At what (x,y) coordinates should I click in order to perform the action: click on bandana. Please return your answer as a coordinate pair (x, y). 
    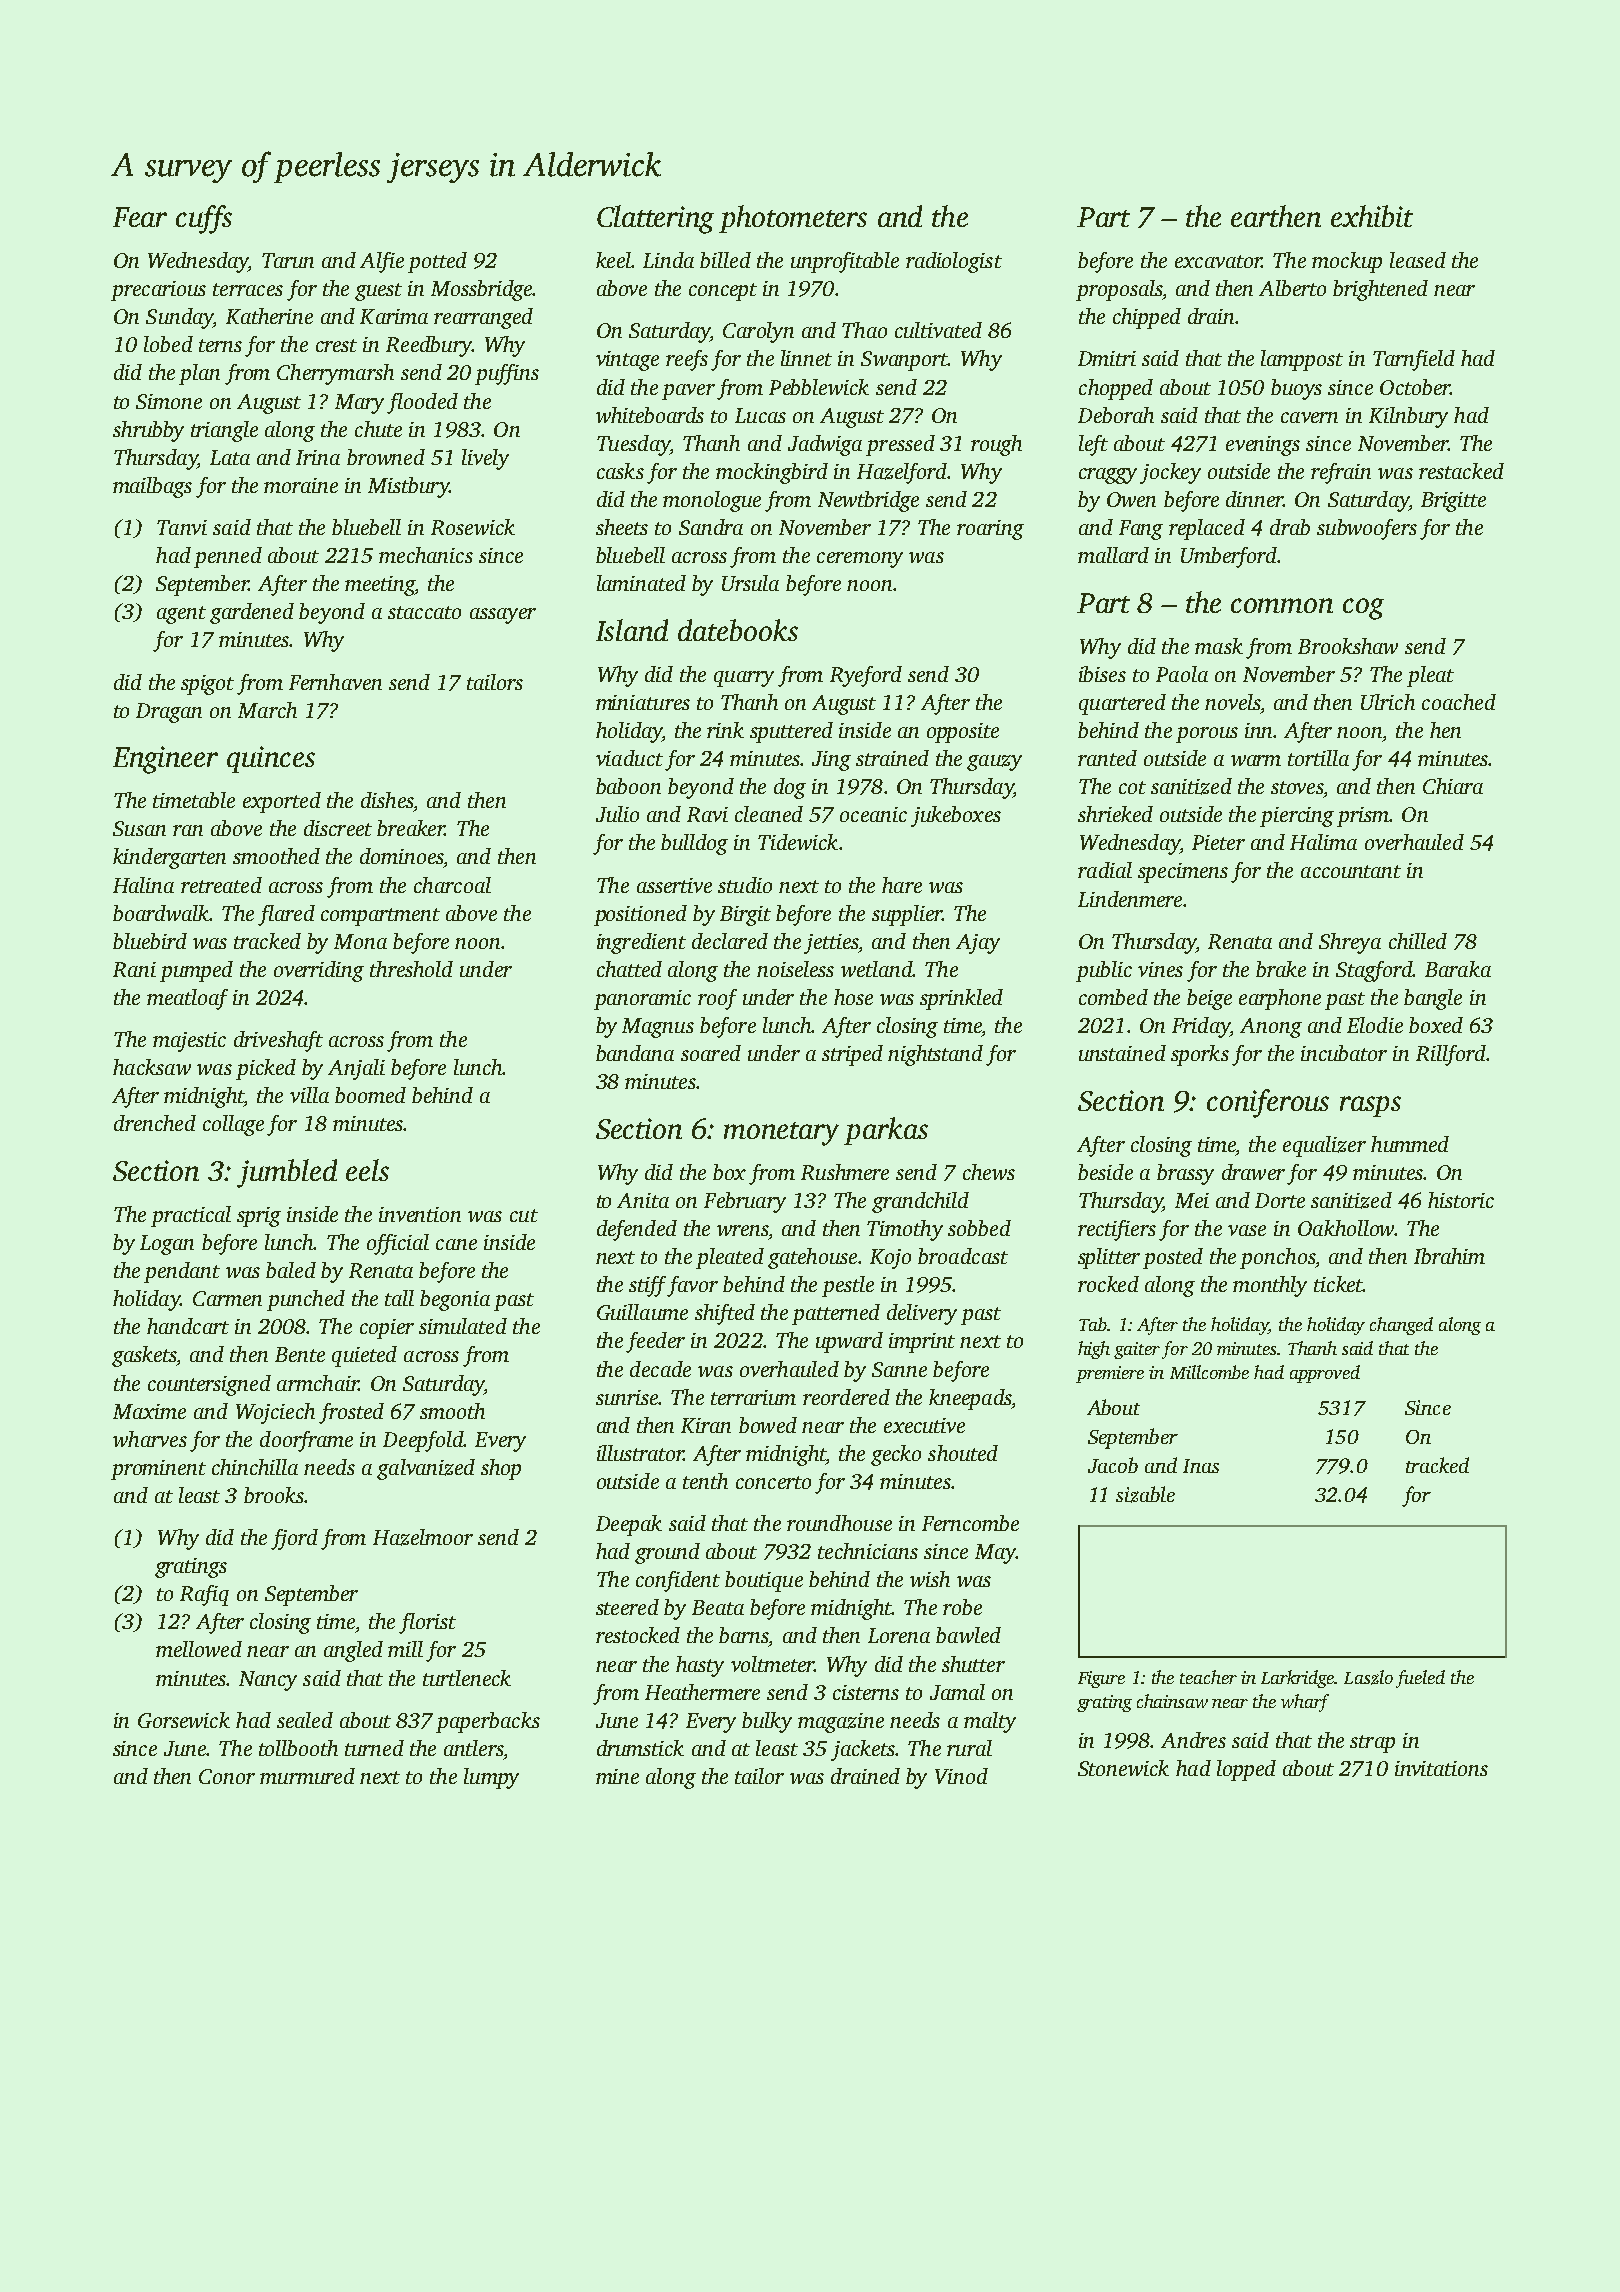
    Looking at the image, I should click on (635, 1053).
